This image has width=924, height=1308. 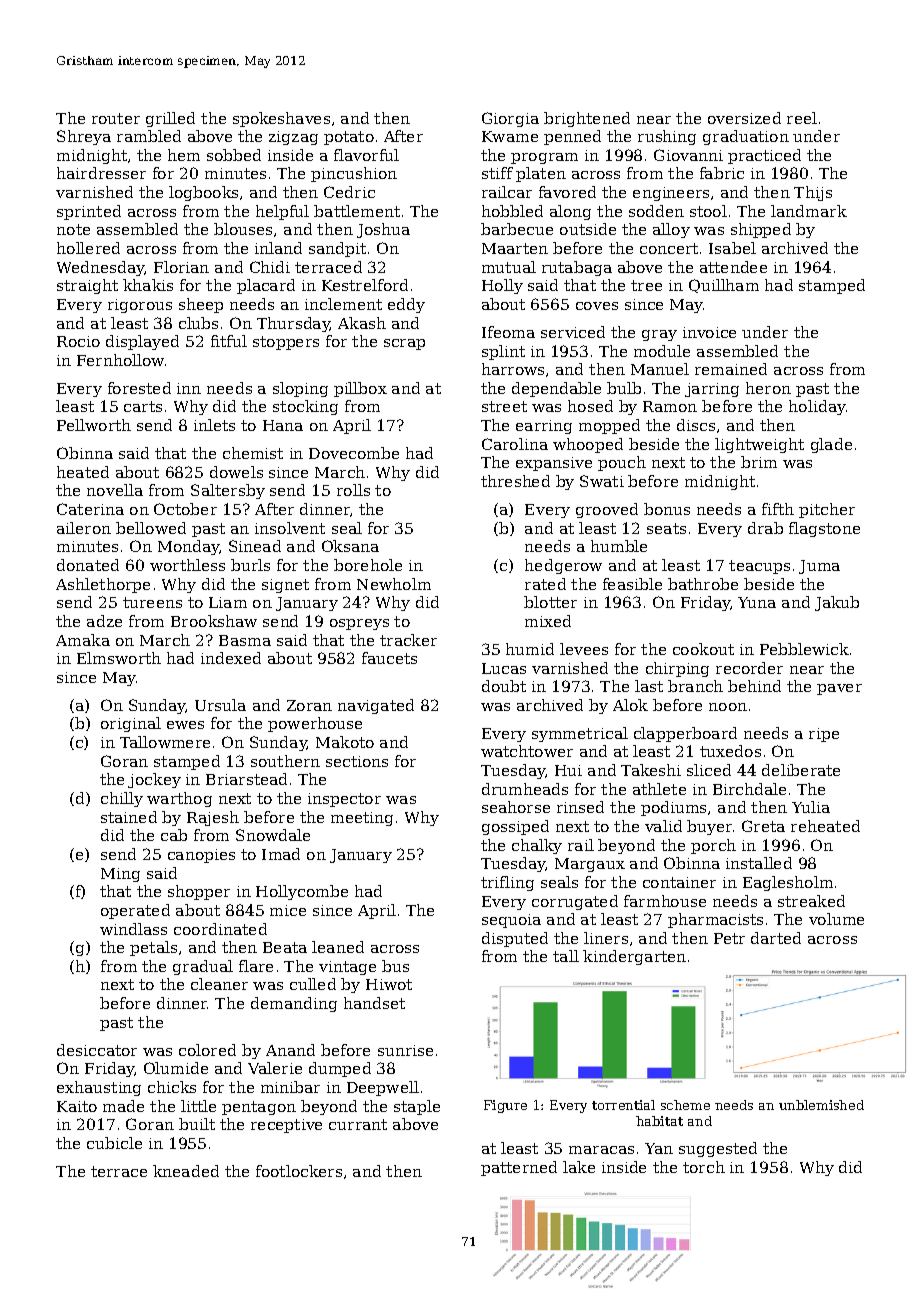 I want to click on unblemished, so click(x=821, y=1105).
